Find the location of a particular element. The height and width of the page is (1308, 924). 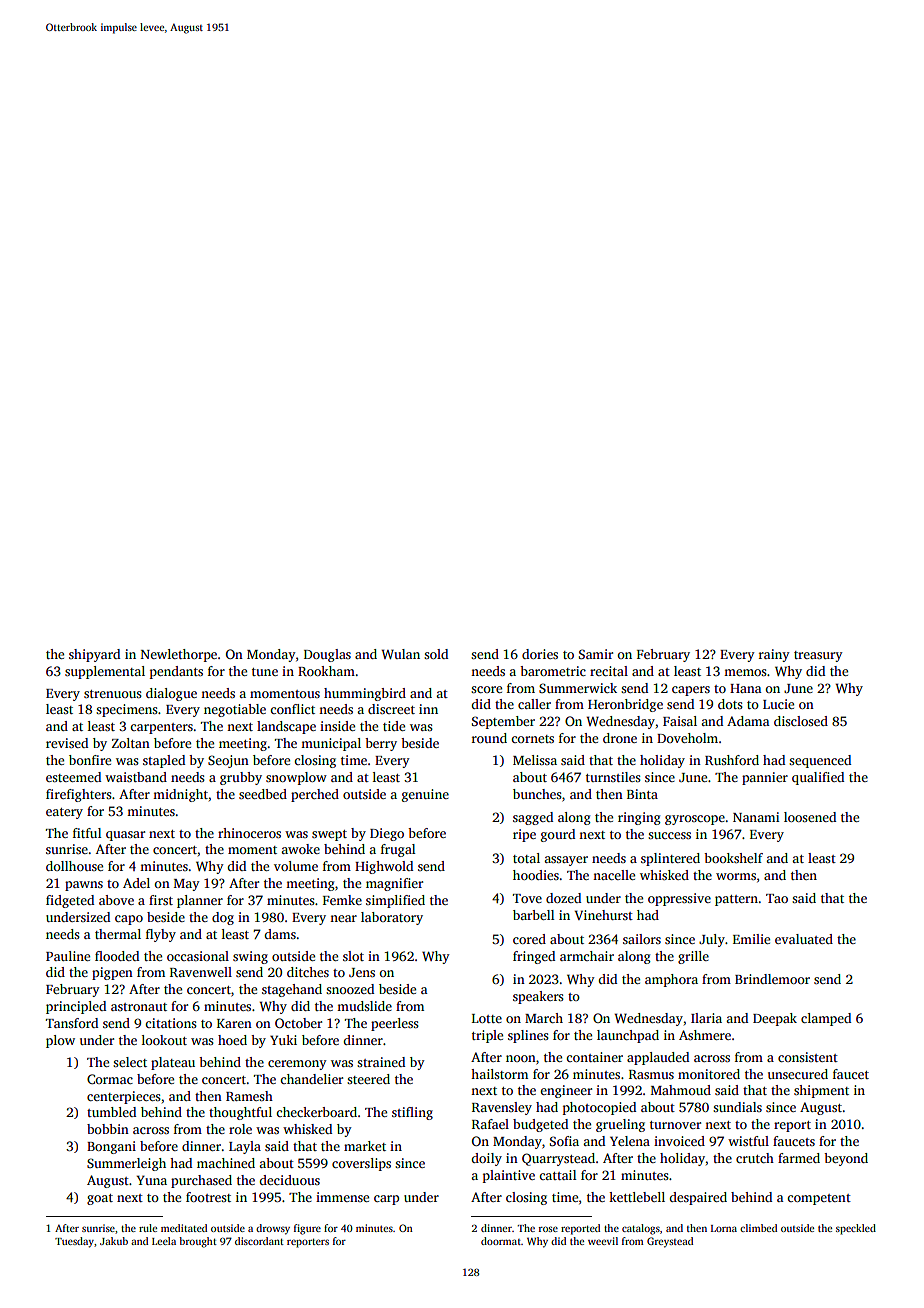

weevil is located at coordinates (603, 1241).
